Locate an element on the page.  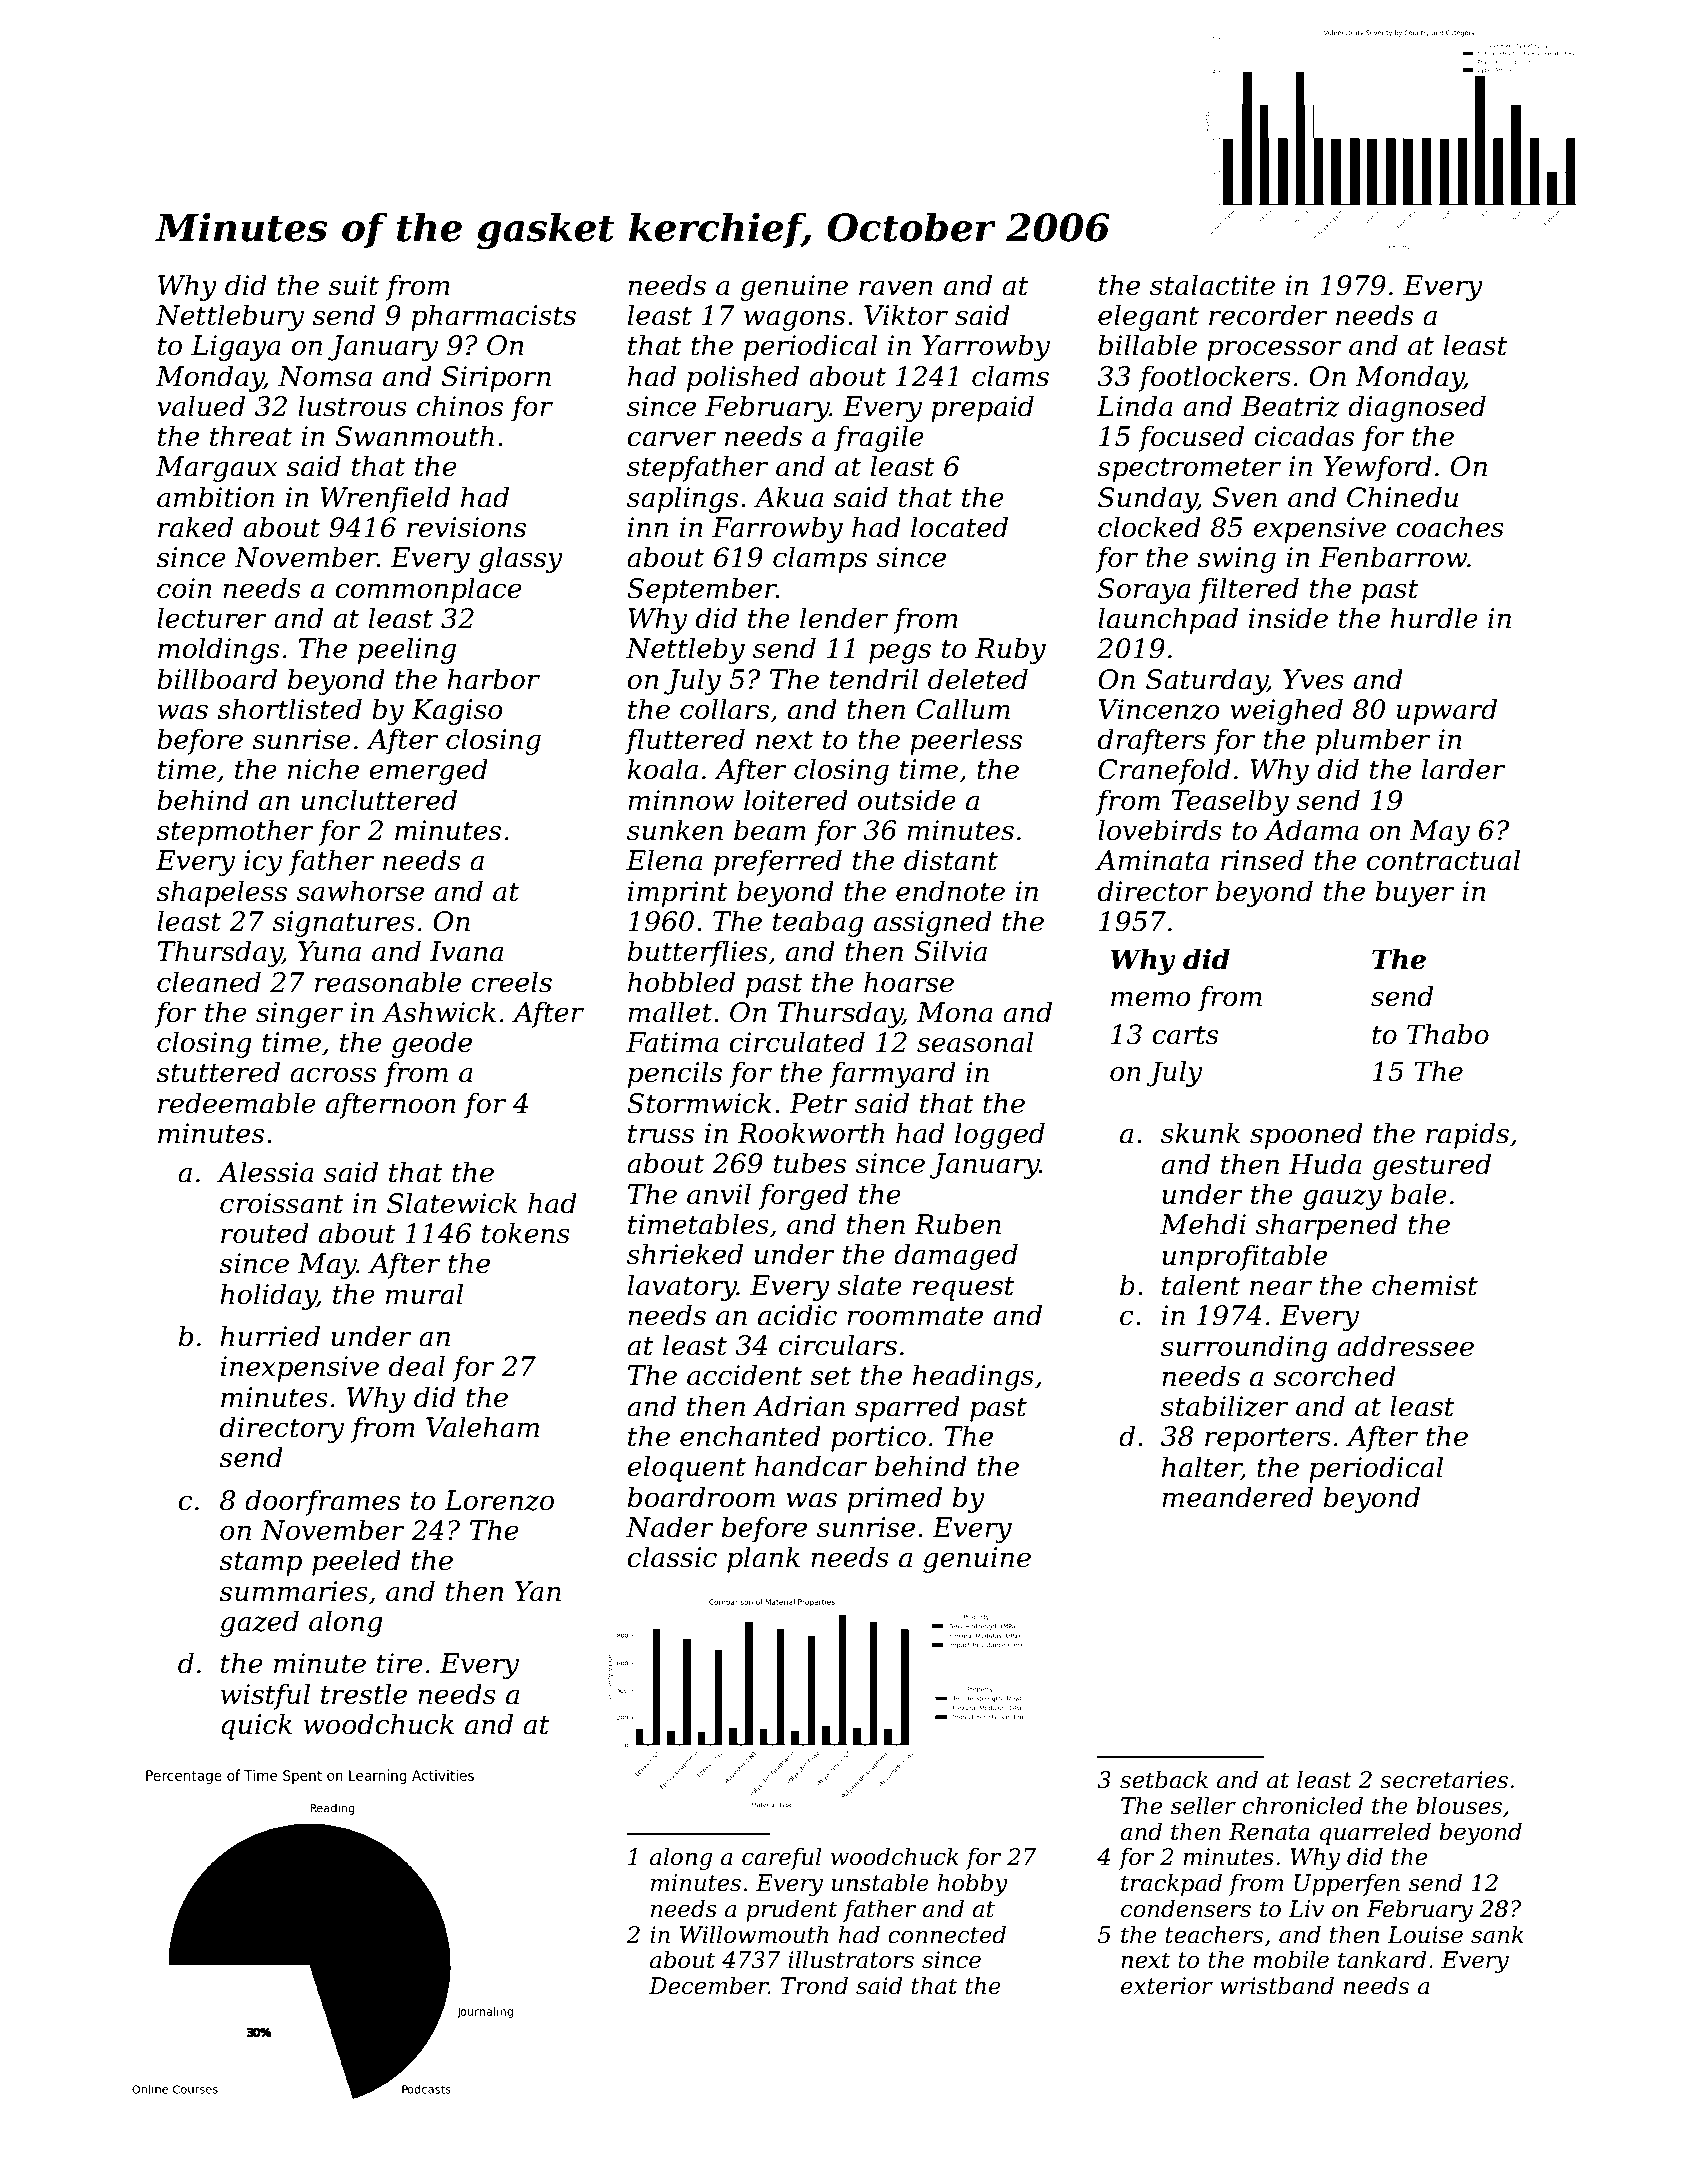
secretaries is located at coordinates (1444, 1780).
